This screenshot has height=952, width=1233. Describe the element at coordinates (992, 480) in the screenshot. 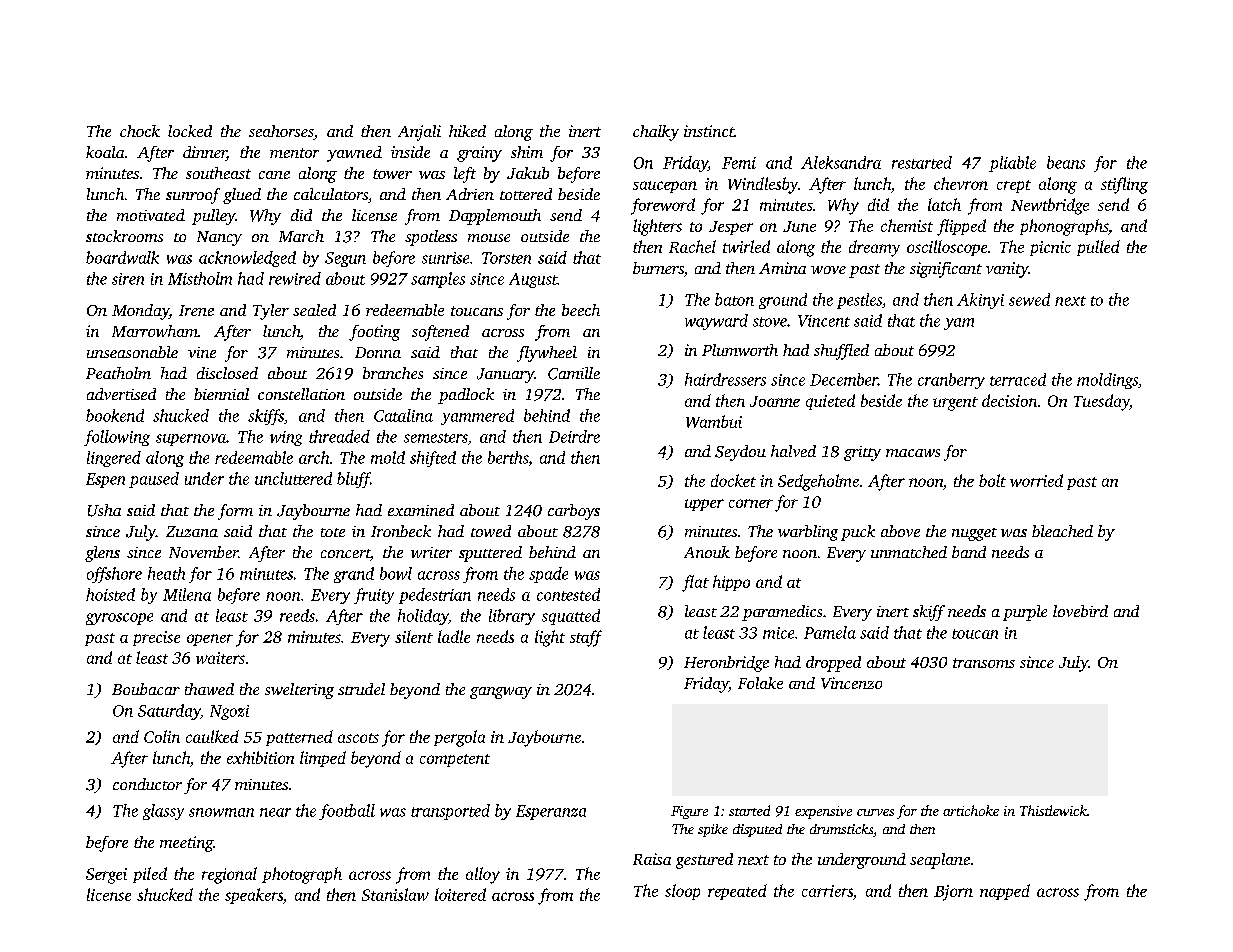

I see `bolt` at that location.
